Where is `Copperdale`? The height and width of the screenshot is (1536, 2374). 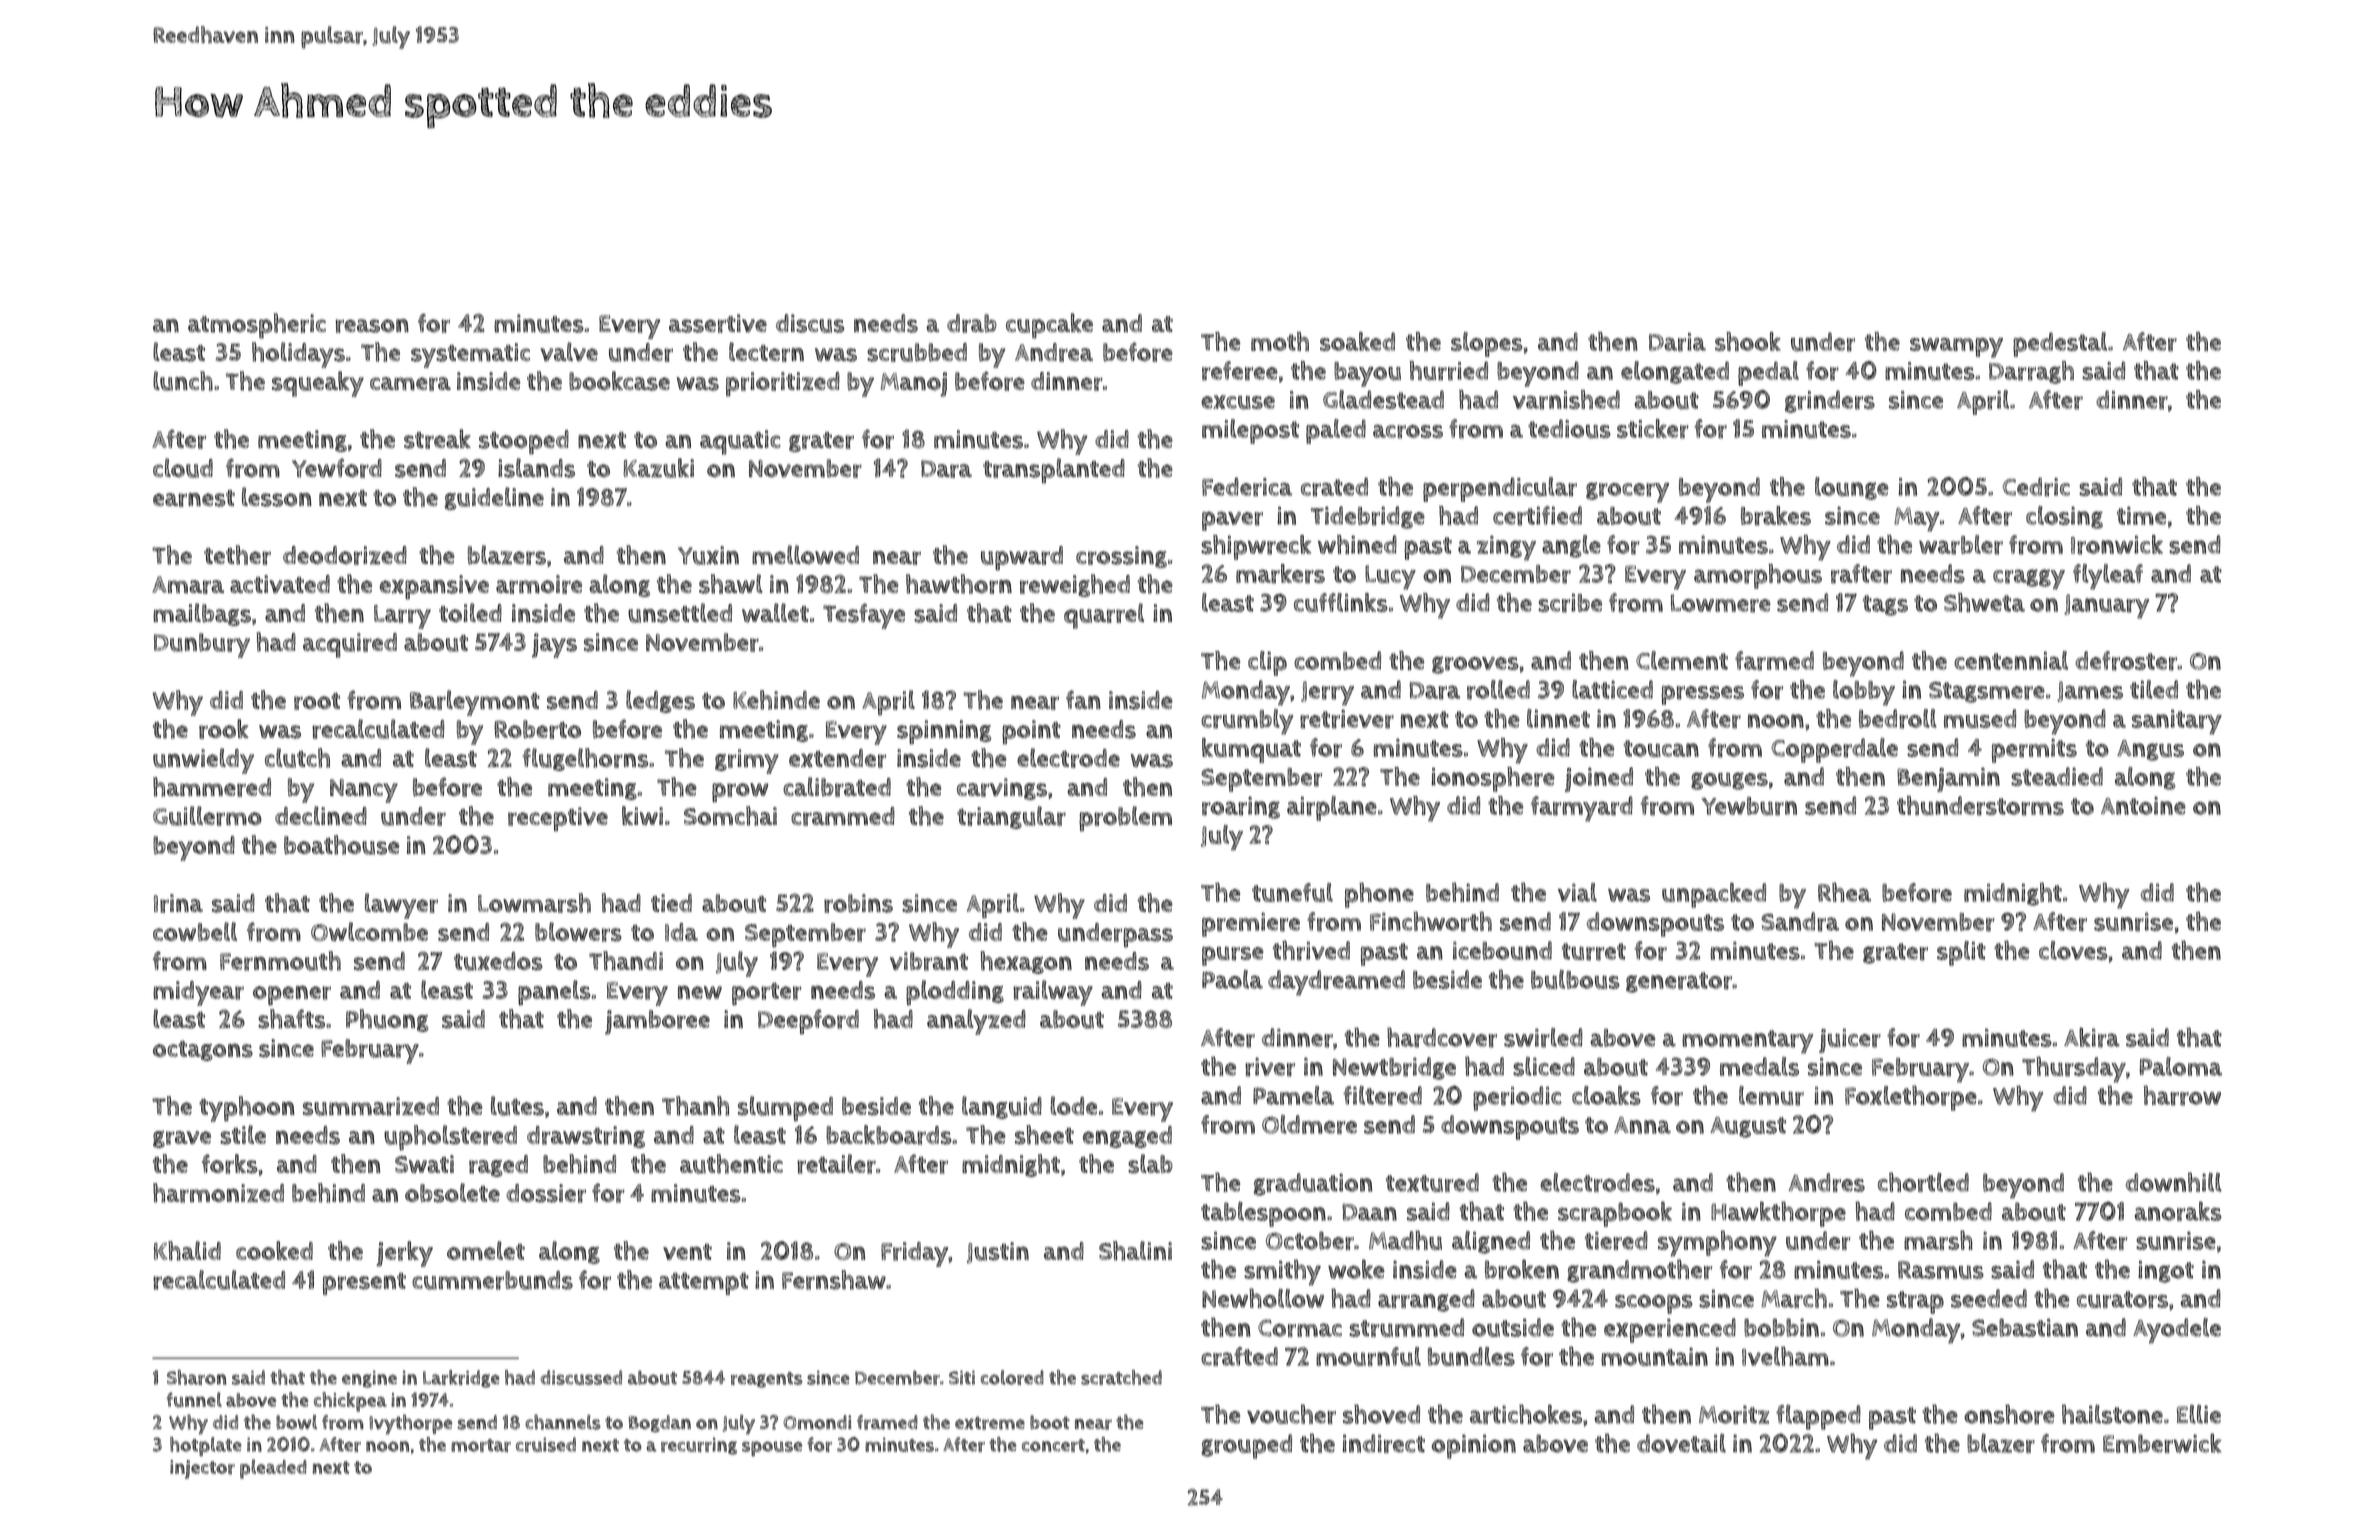
Copperdale is located at coordinates (1834, 750).
